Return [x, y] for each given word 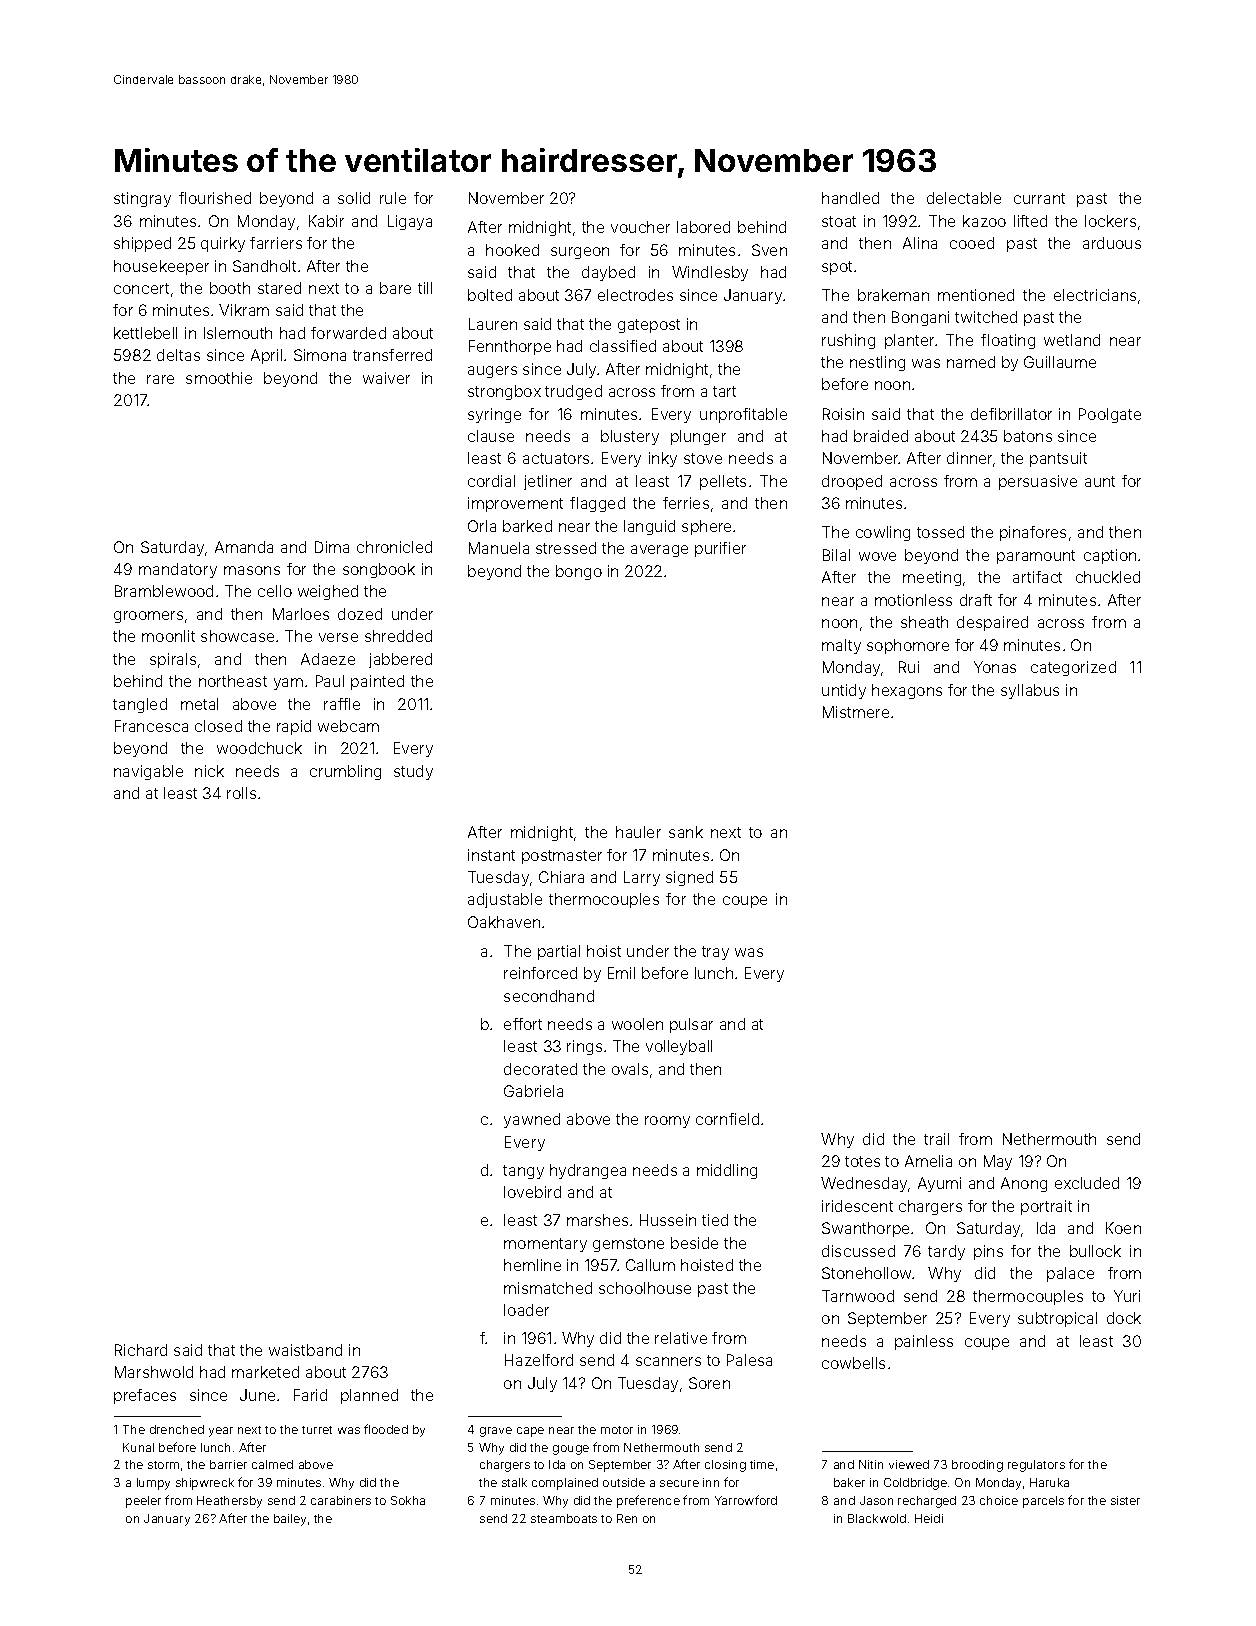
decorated [540, 1069]
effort [523, 1024]
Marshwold [154, 1372]
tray [715, 953]
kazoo [984, 221]
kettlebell [145, 333]
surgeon [580, 253]
